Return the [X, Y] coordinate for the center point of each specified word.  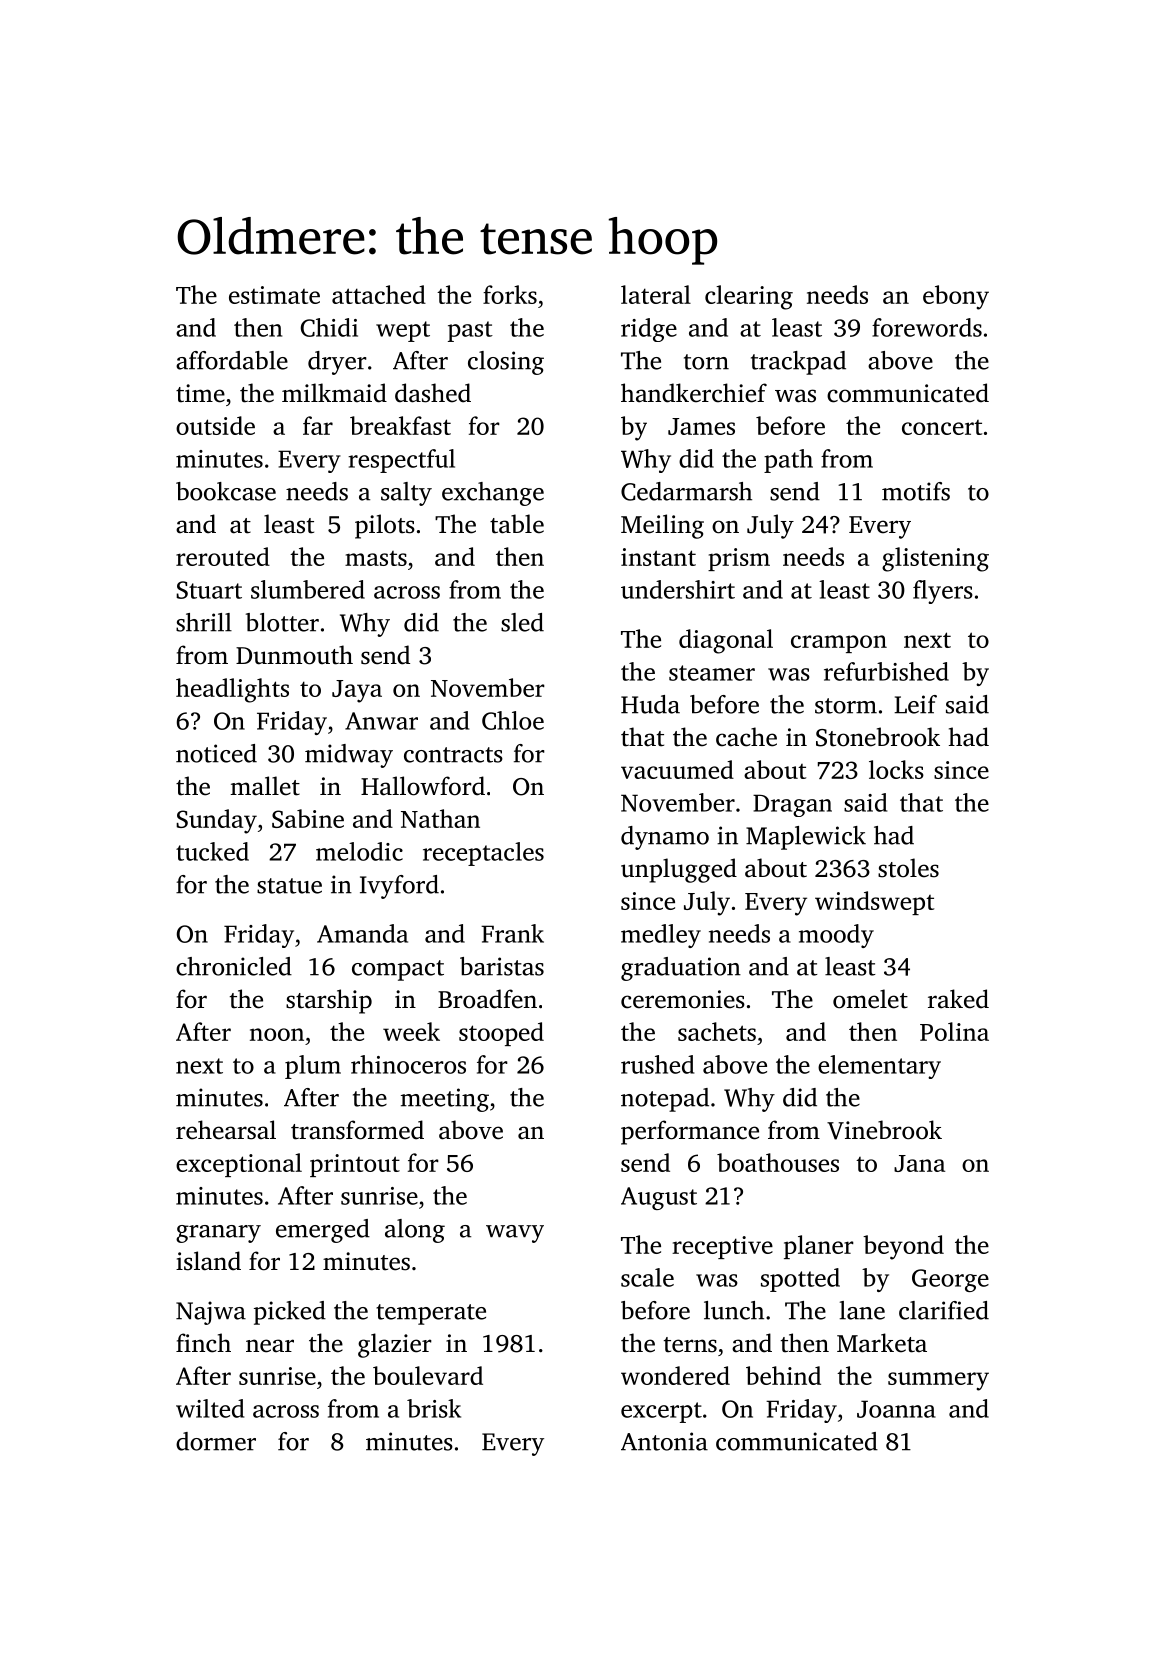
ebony [956, 297]
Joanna [896, 1409]
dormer [216, 1441]
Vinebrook [884, 1130]
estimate [274, 295]
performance [690, 1132]
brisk [434, 1408]
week [411, 1031]
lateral [656, 294]
